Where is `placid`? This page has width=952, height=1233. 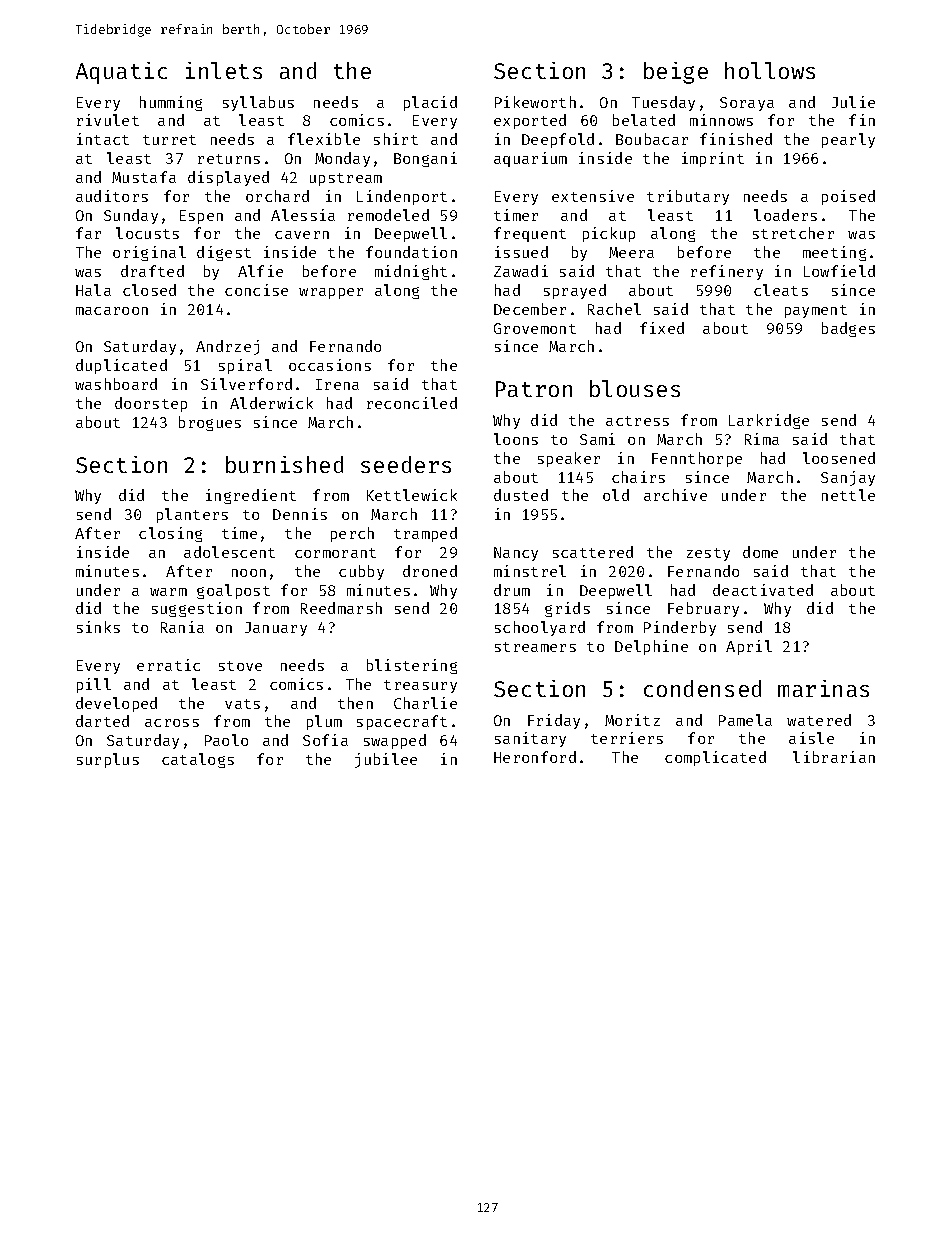 placid is located at coordinates (430, 103).
